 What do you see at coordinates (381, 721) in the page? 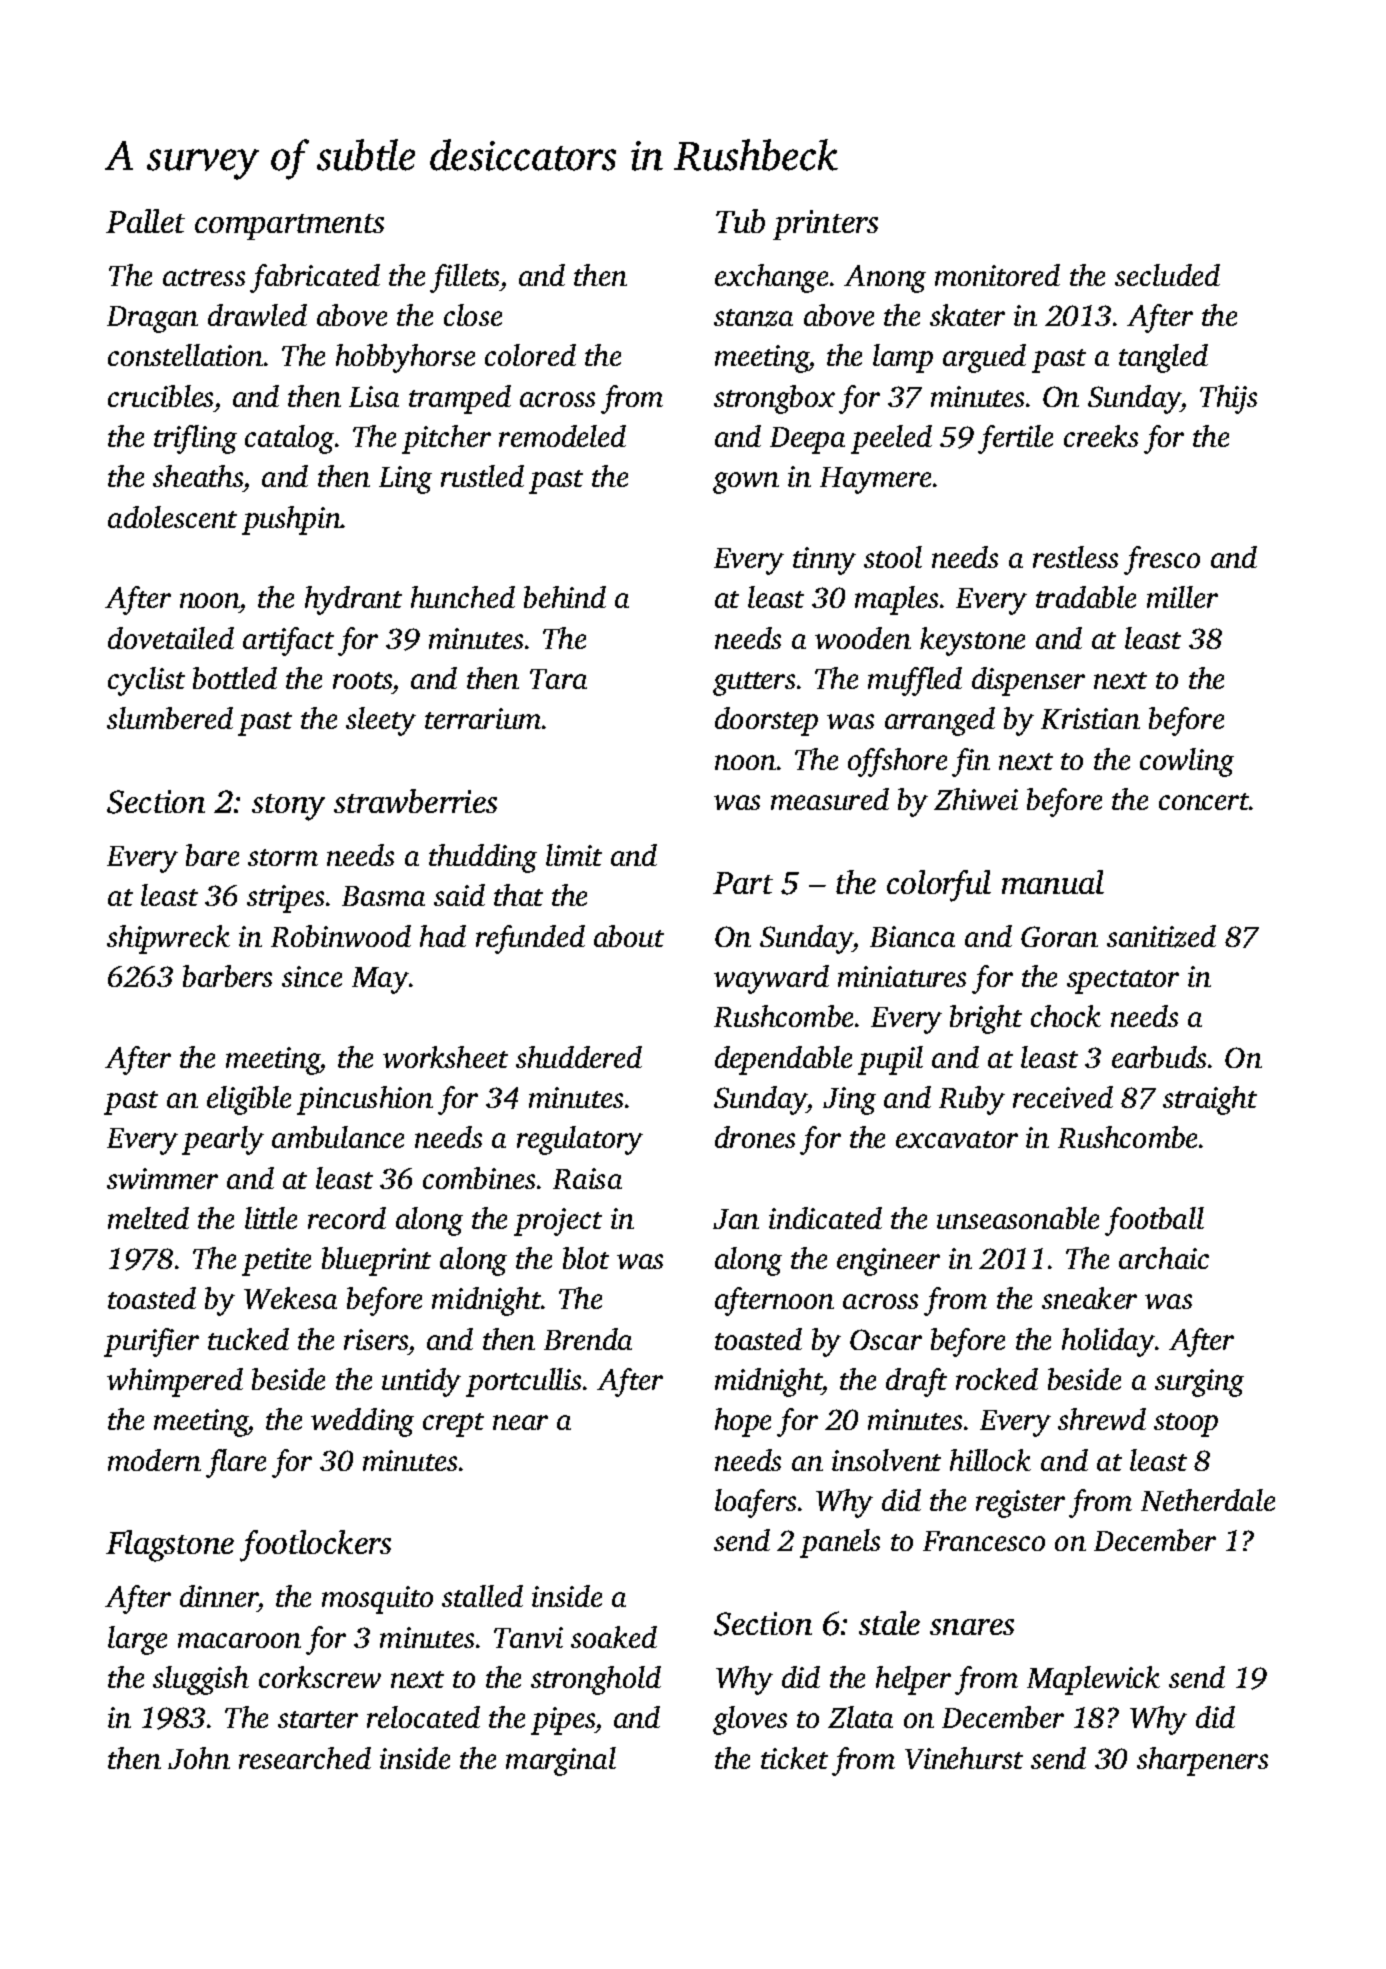
I see `sleety` at bounding box center [381, 721].
